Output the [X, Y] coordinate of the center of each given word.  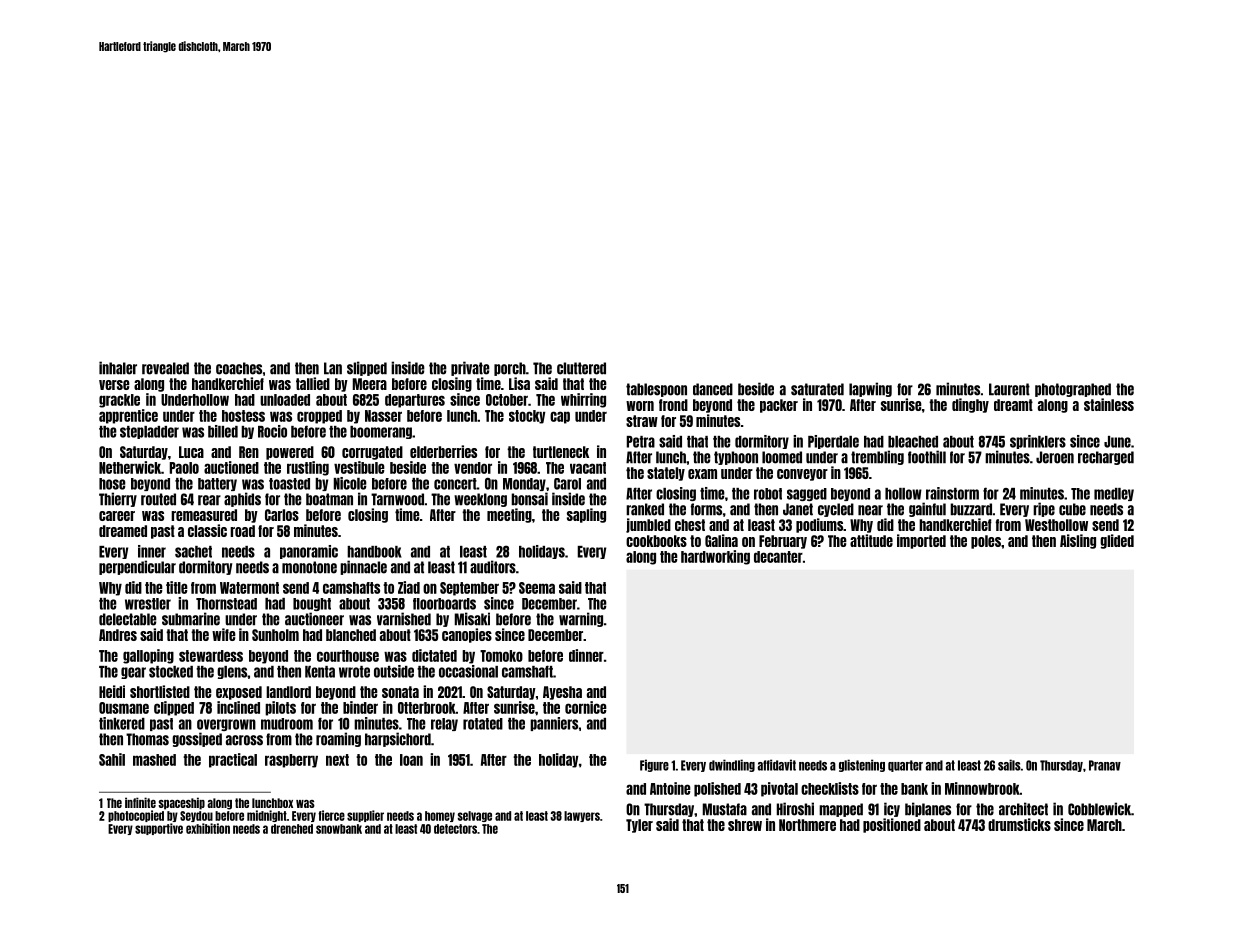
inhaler [118, 368]
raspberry [291, 761]
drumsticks [1019, 824]
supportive [159, 829]
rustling [308, 468]
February [783, 542]
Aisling [1078, 541]
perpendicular [137, 567]
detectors [455, 829]
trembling [877, 457]
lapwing [870, 389]
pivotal [779, 789]
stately [666, 474]
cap [560, 417]
